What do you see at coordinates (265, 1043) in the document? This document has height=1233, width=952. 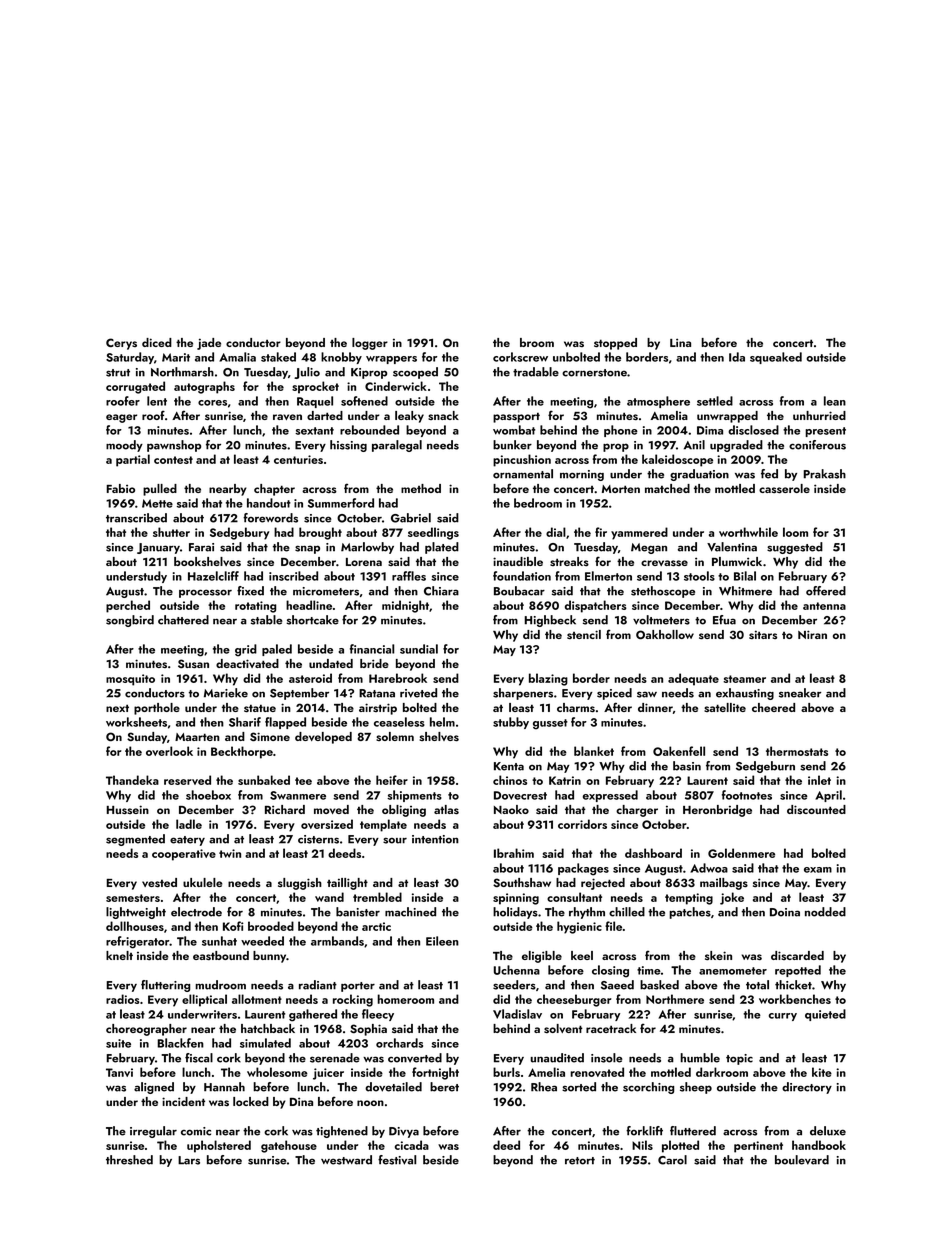 I see `simulated` at bounding box center [265, 1043].
